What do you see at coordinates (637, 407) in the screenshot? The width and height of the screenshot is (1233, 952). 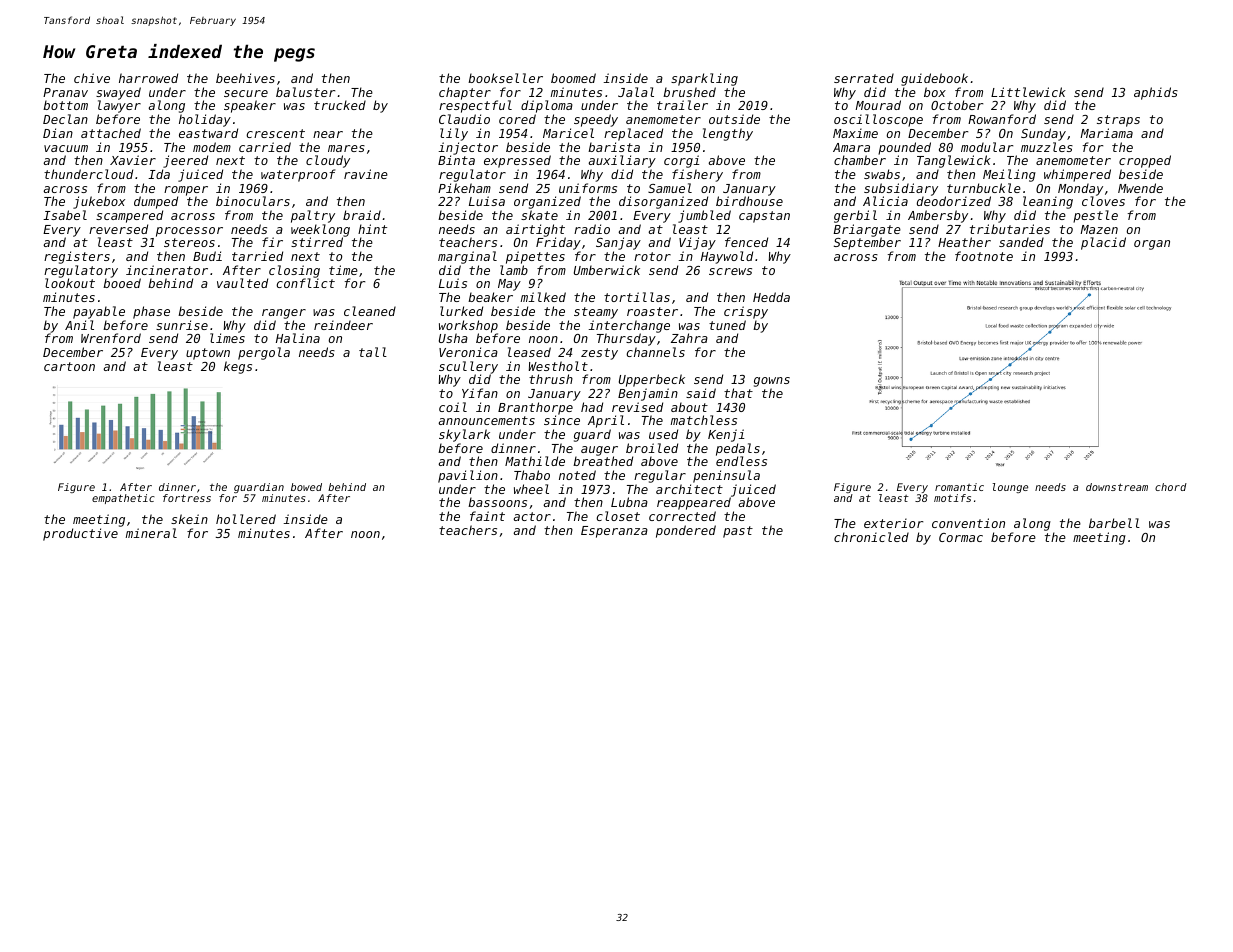 I see `revised` at bounding box center [637, 407].
